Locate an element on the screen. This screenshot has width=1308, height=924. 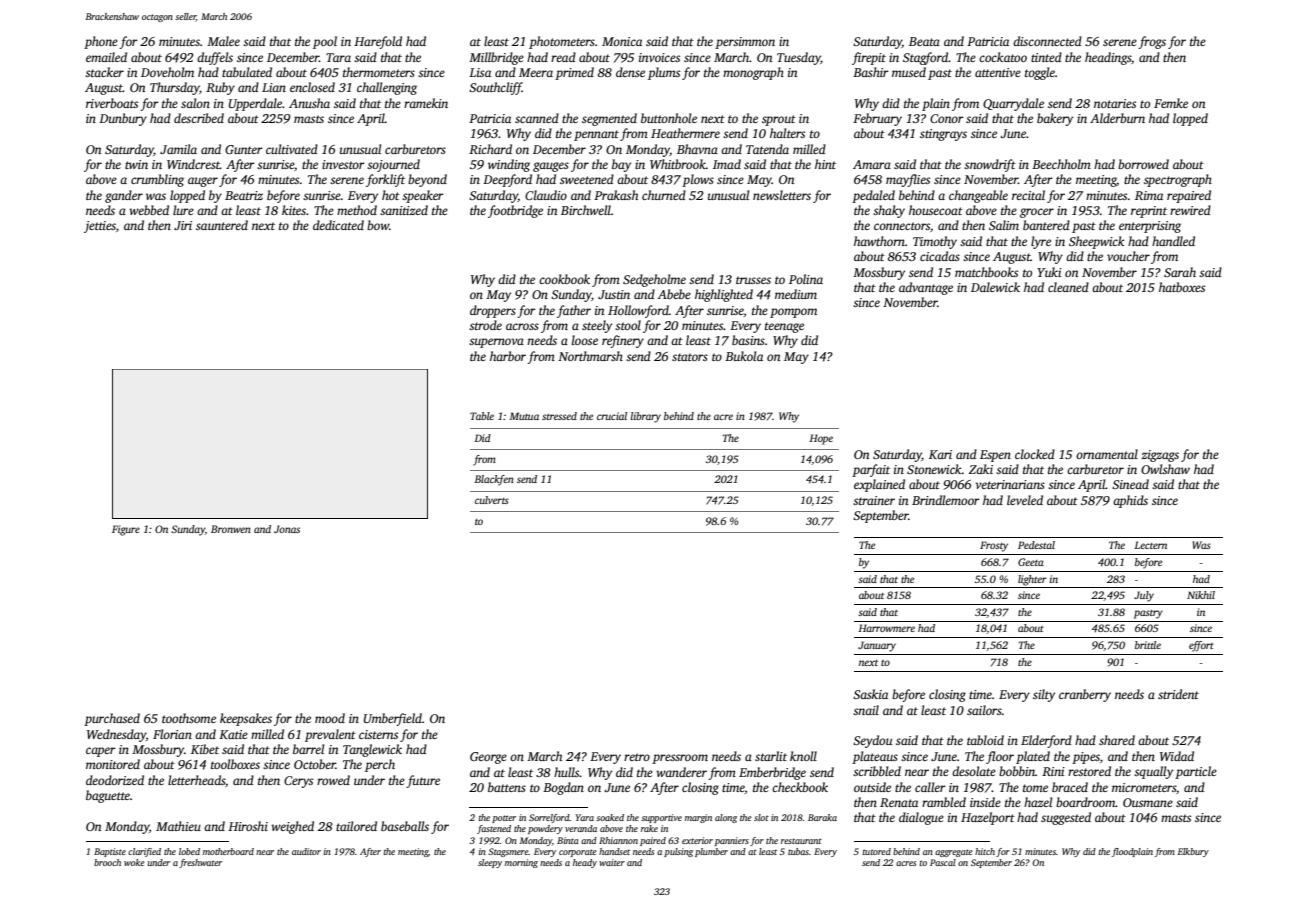
lobed is located at coordinates (189, 851).
